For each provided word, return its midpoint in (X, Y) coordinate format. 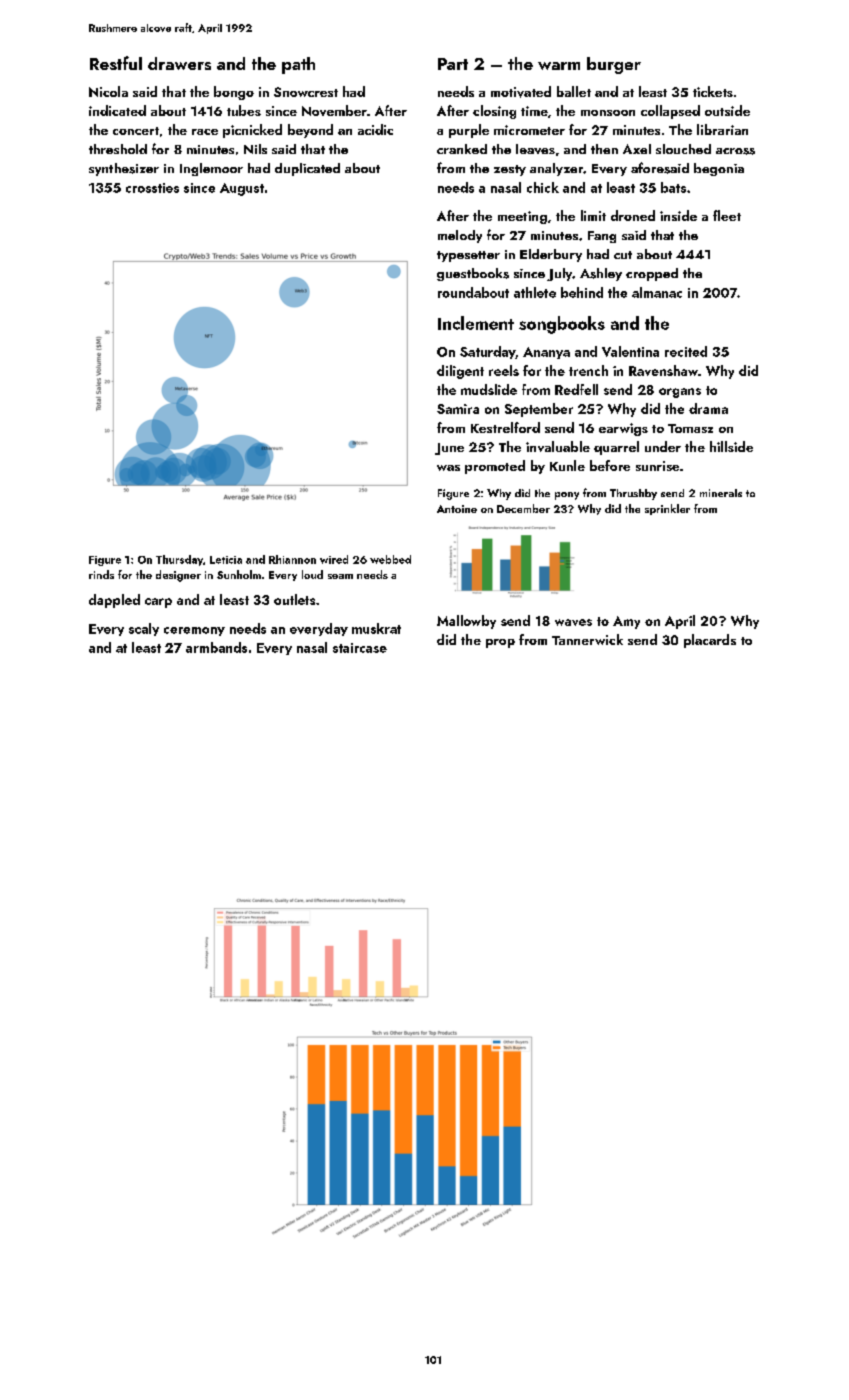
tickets (713, 91)
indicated (117, 110)
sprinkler (667, 509)
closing (494, 112)
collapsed (670, 112)
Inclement (476, 323)
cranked (462, 149)
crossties (152, 188)
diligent (460, 372)
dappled (114, 601)
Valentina (630, 351)
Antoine (457, 509)
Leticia (226, 560)
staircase (360, 648)
